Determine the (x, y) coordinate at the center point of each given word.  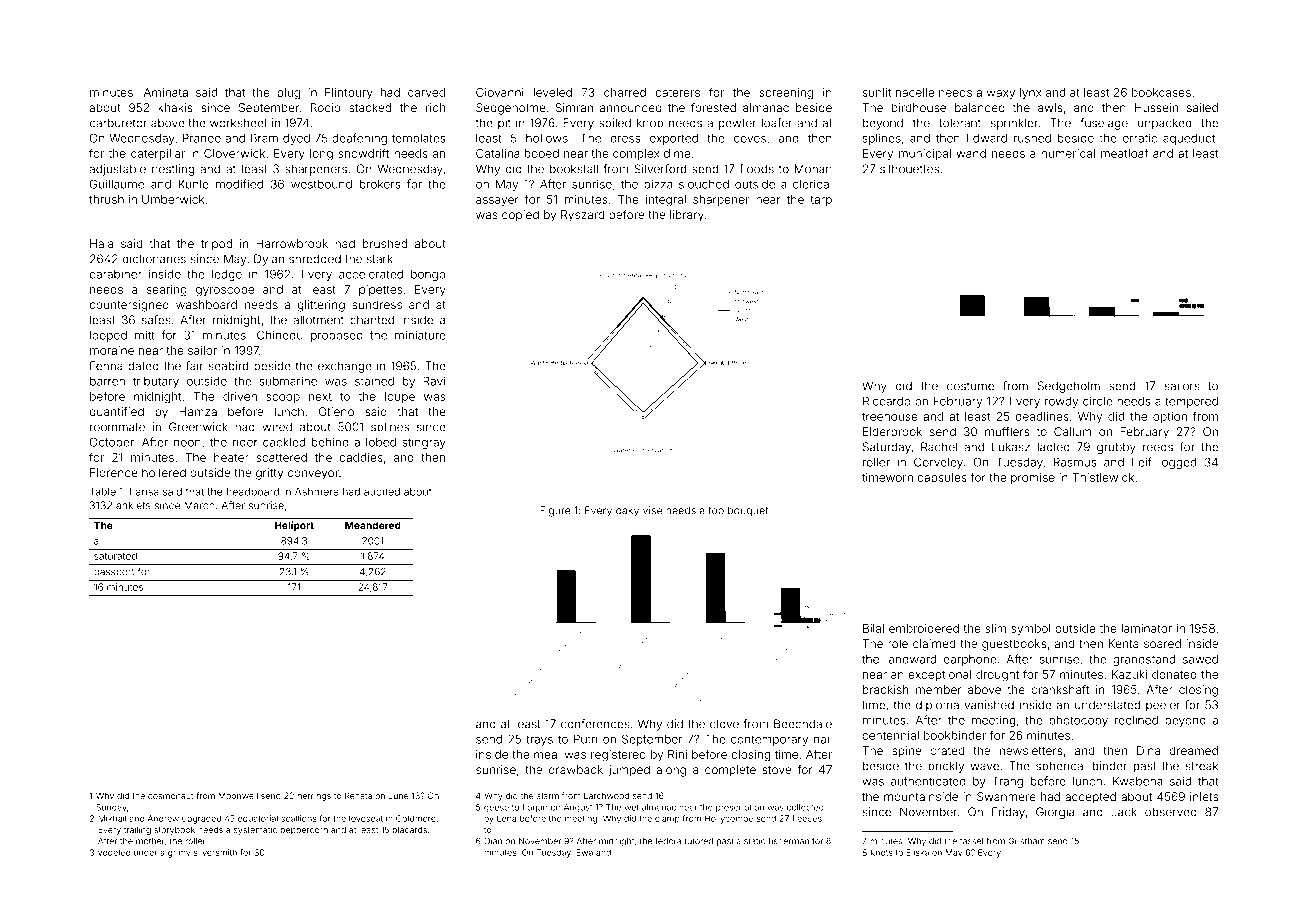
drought (997, 676)
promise (1033, 478)
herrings (314, 797)
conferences (595, 724)
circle (1097, 401)
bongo (428, 275)
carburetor (118, 123)
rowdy (1061, 402)
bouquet (748, 511)
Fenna (106, 366)
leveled (552, 92)
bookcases (1161, 92)
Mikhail (112, 818)
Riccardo (887, 401)
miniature (420, 335)
